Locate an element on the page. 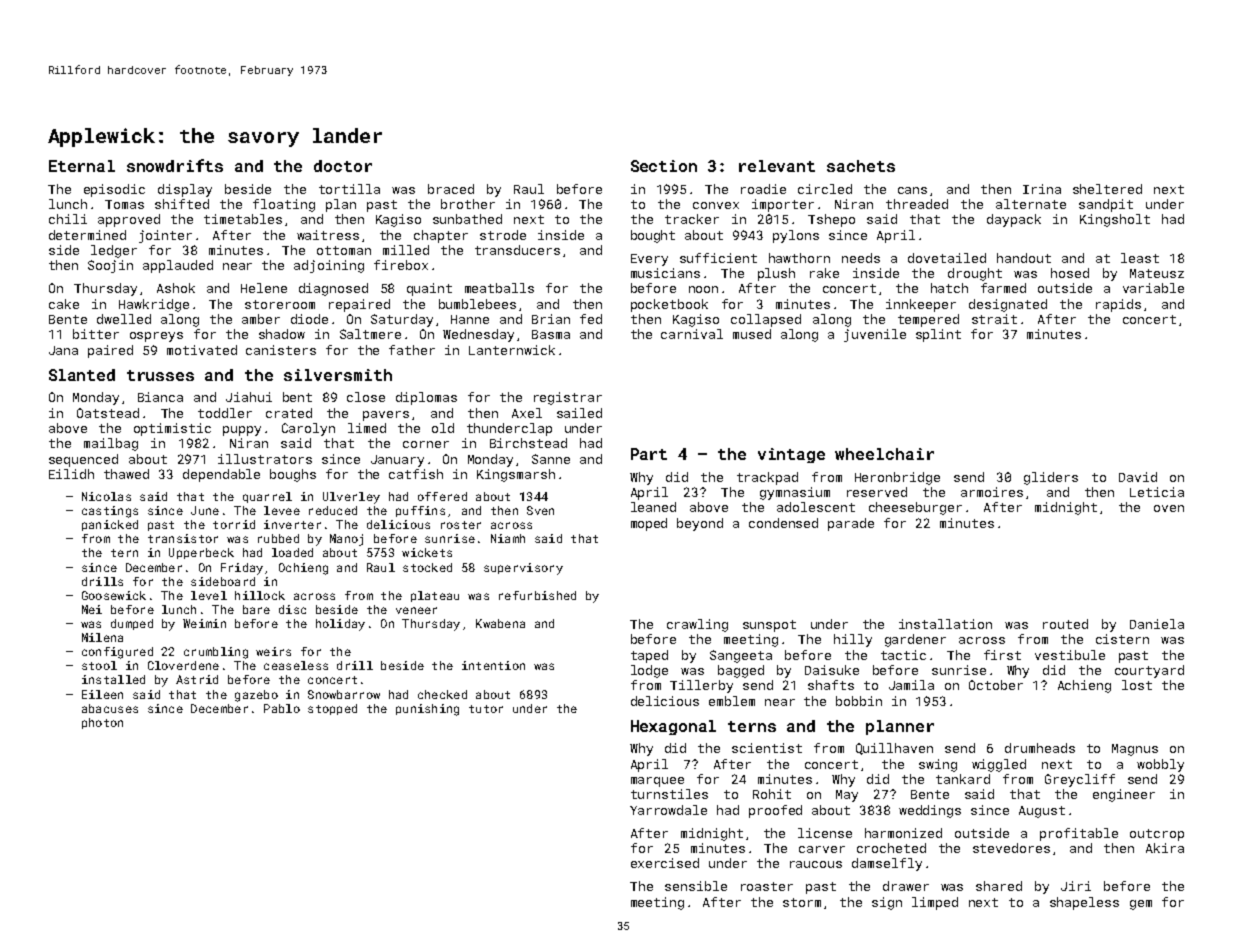  shapeless is located at coordinates (1084, 903).
